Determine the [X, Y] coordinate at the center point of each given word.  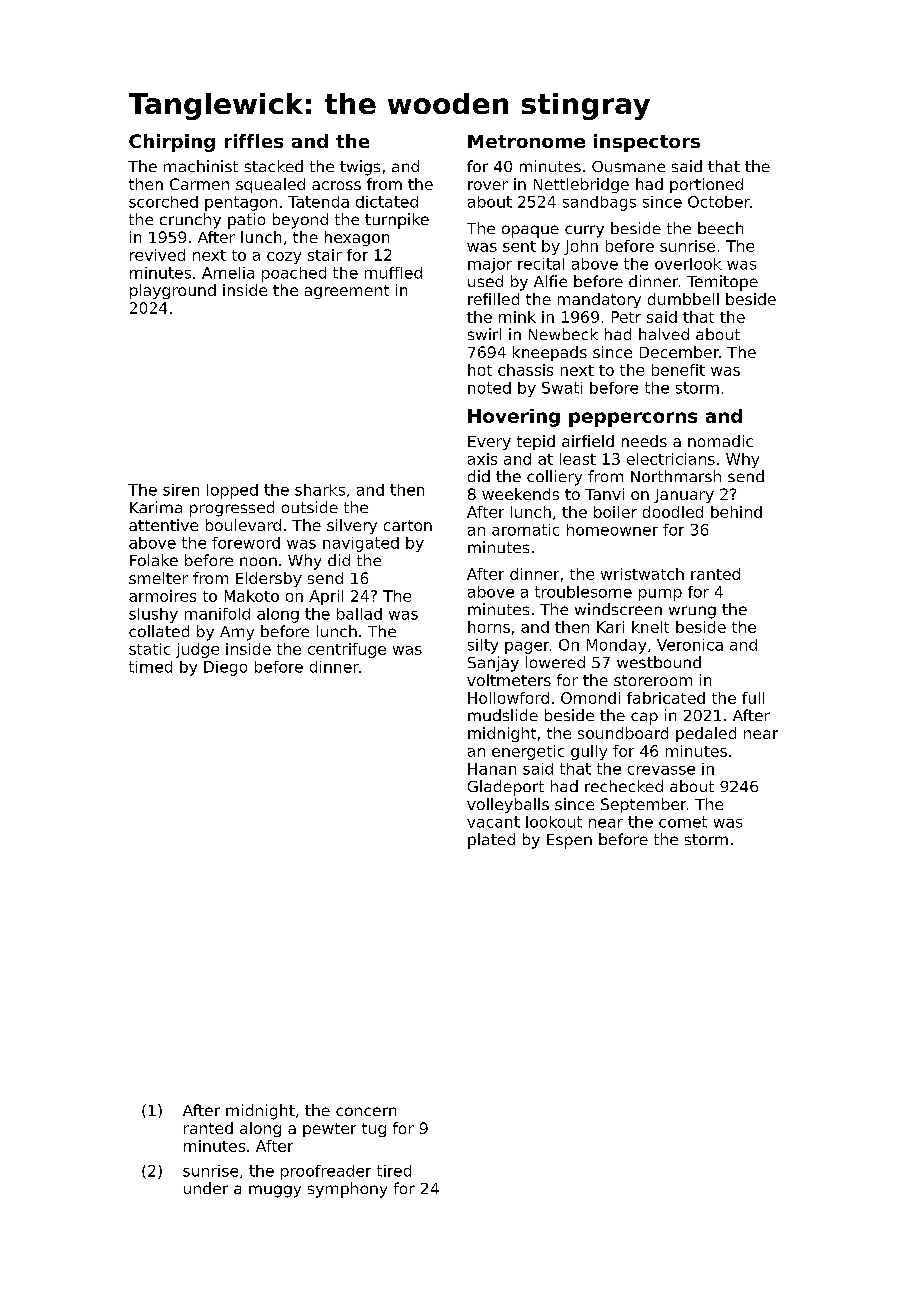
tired [394, 1171]
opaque [530, 231]
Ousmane [628, 166]
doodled [673, 512]
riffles [254, 141]
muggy [275, 1191]
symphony [347, 1190]
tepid [536, 442]
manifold [217, 614]
